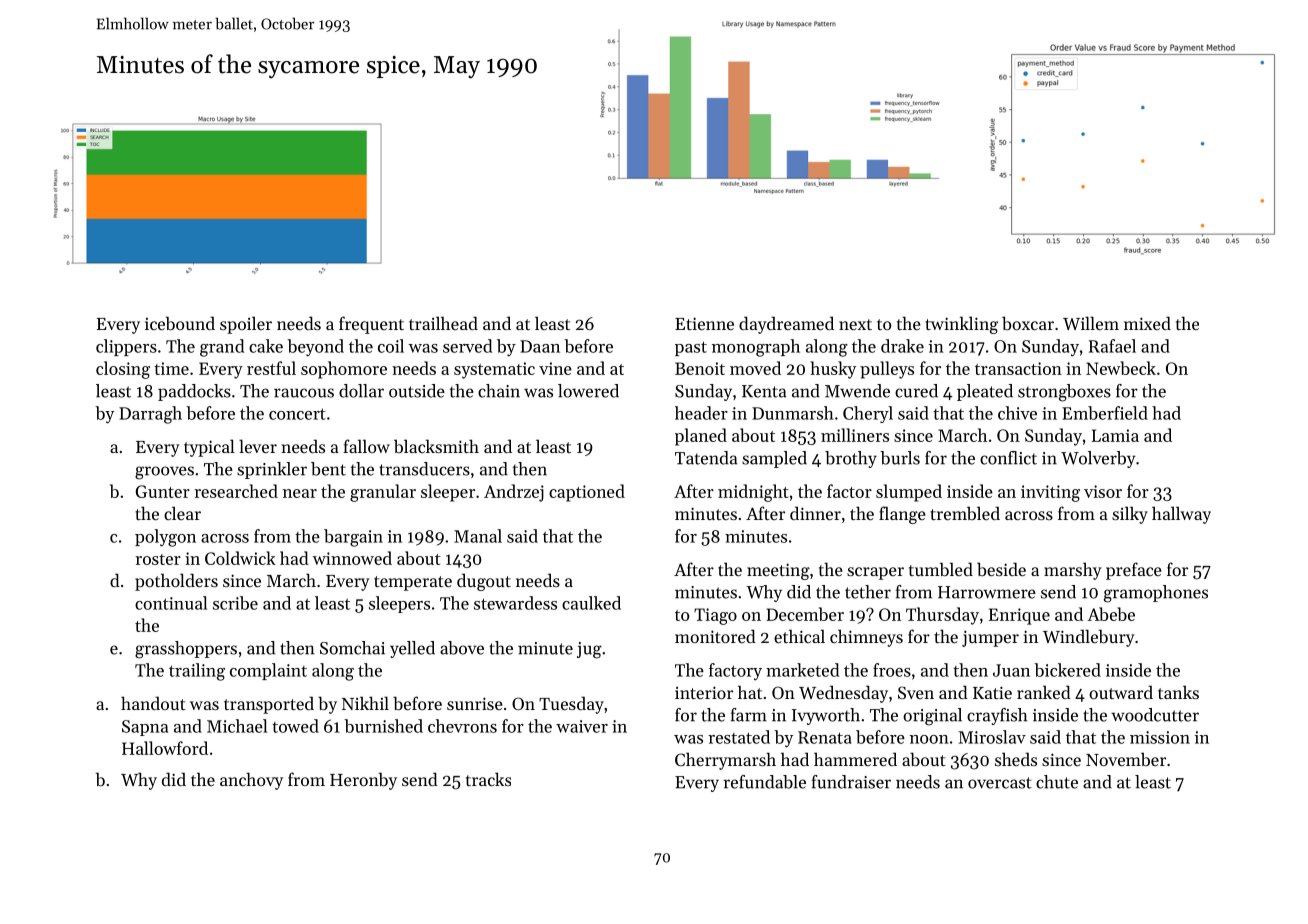  I want to click on Kenta, so click(764, 391).
